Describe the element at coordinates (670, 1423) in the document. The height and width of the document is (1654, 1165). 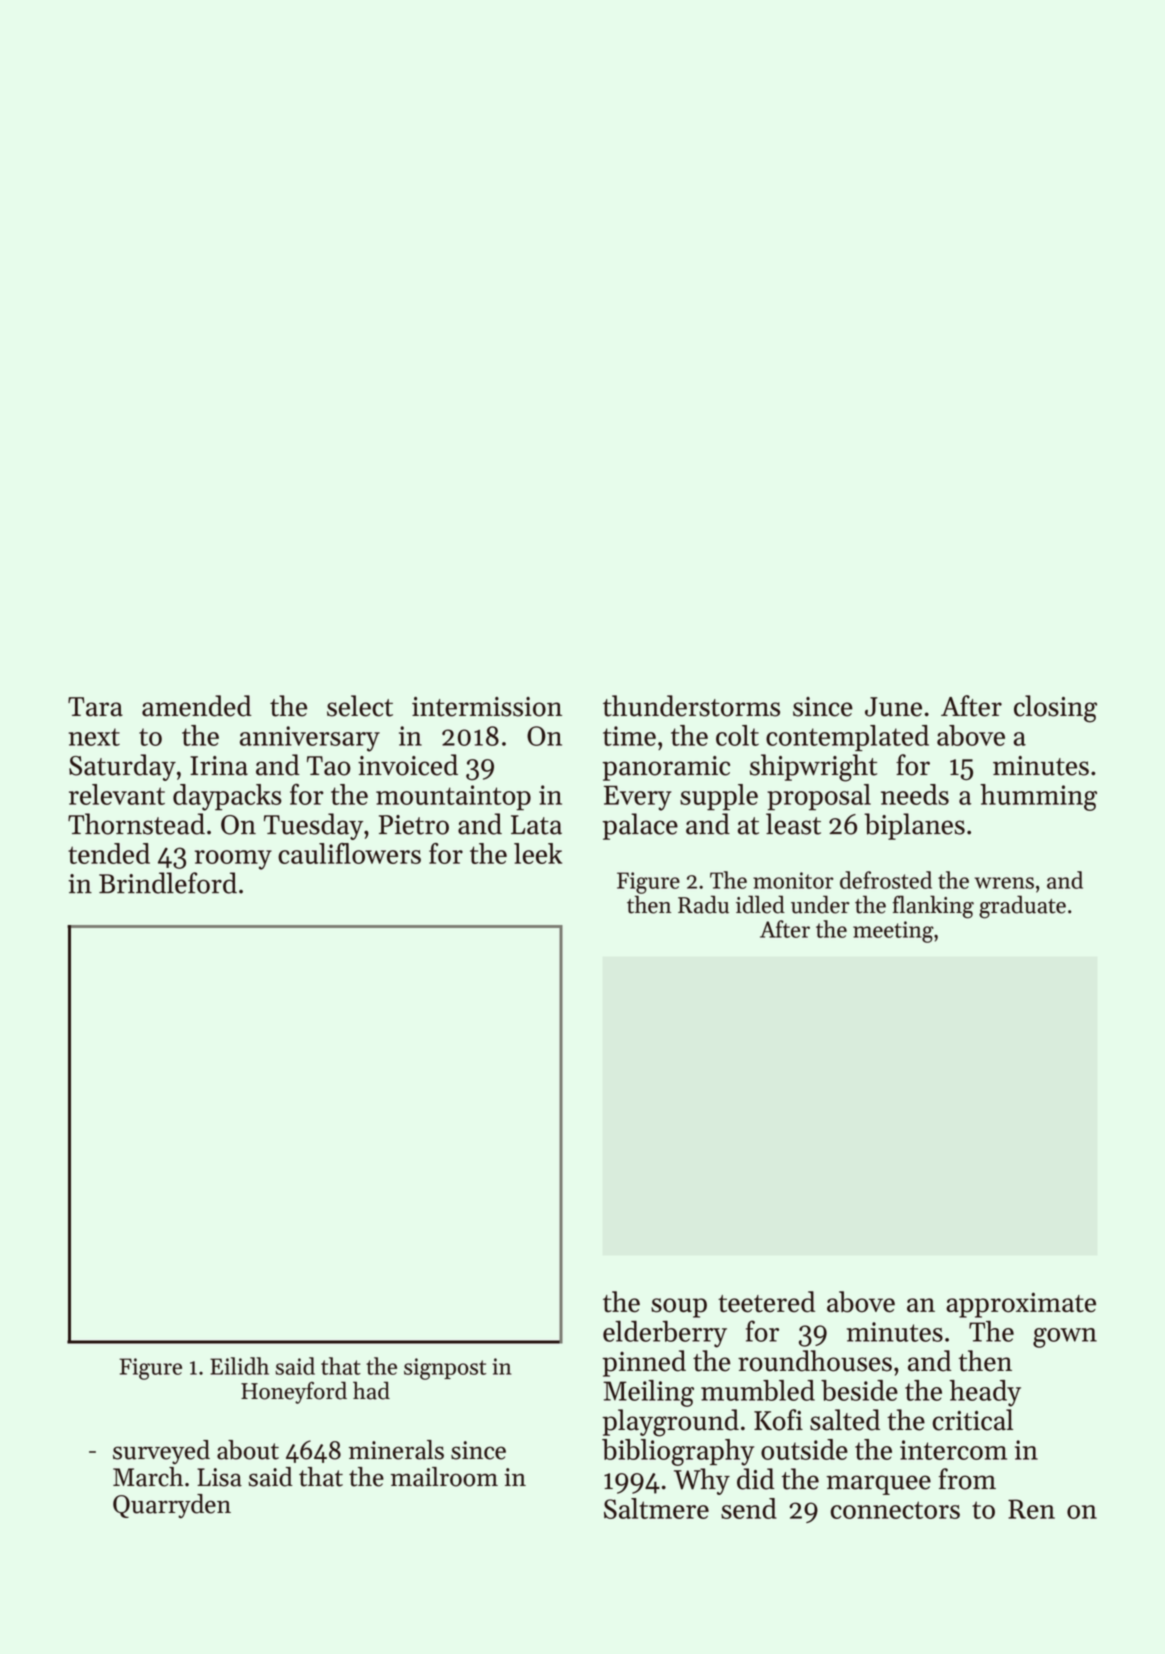
I see `playground` at that location.
